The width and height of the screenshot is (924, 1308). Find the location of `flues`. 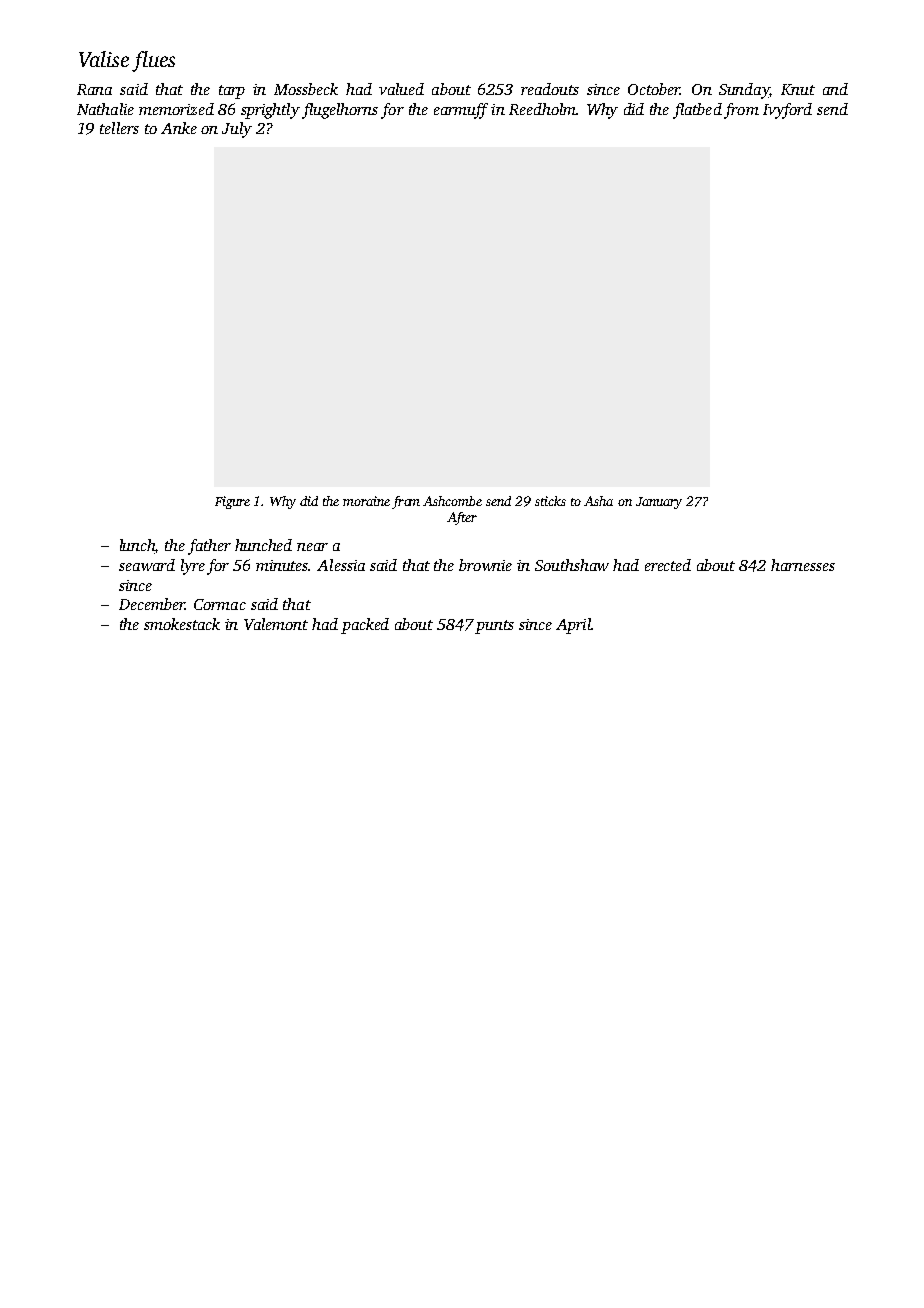

flues is located at coordinates (153, 61).
